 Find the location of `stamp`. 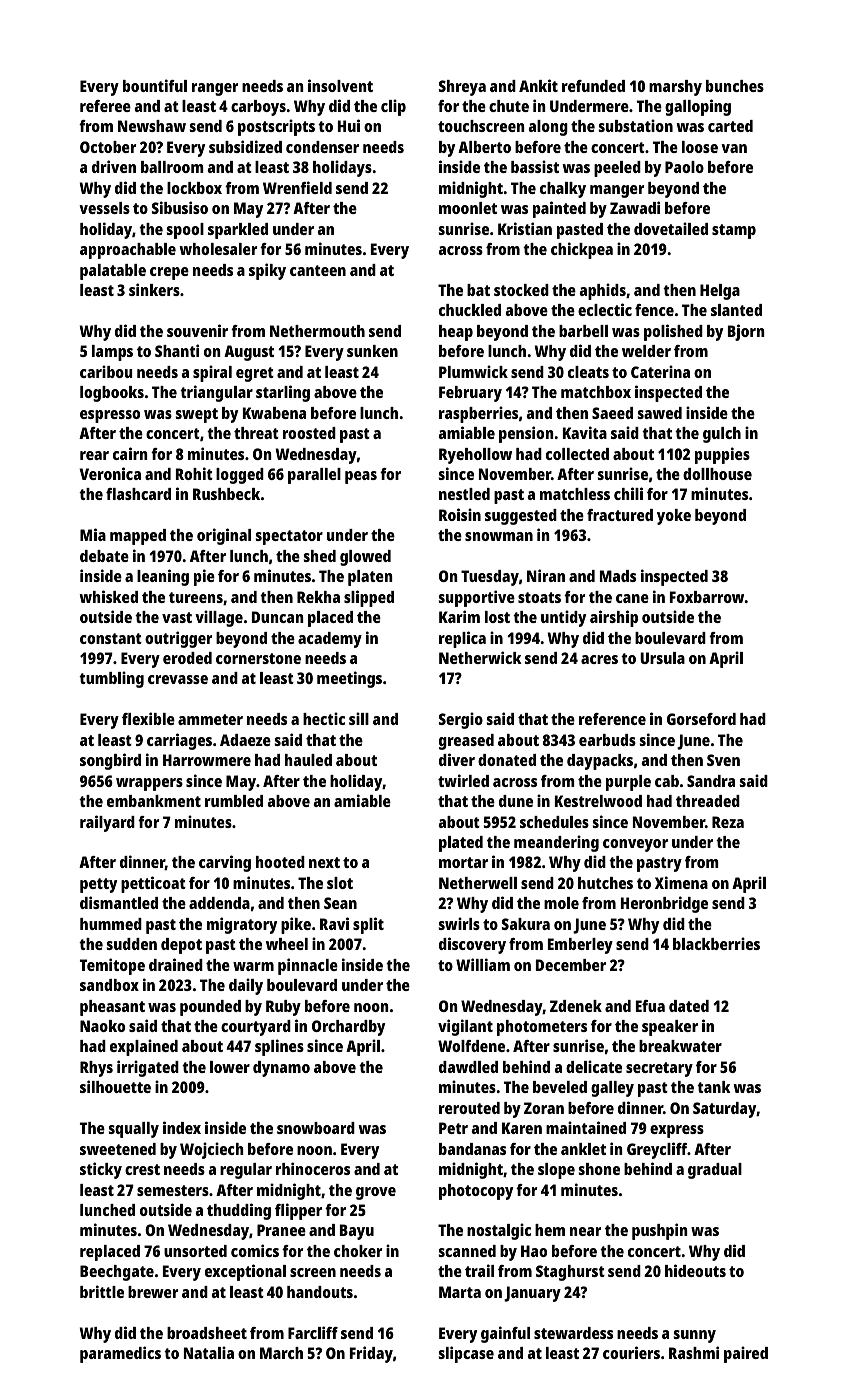

stamp is located at coordinates (734, 231).
